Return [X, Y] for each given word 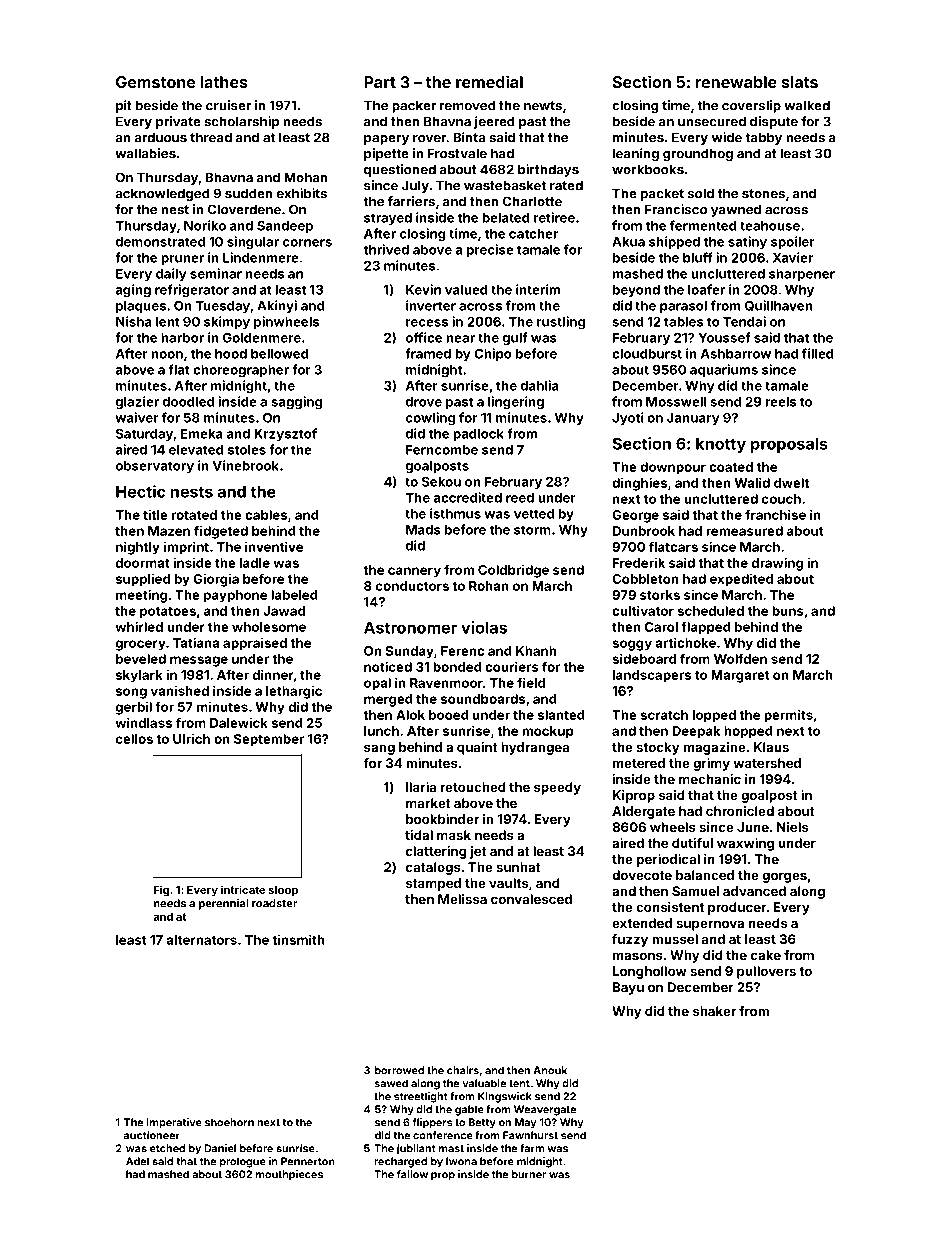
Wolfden [740, 658]
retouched [473, 787]
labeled [294, 595]
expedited [741, 580]
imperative [174, 1123]
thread [211, 137]
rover [429, 139]
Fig [161, 891]
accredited [467, 497]
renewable [736, 82]
